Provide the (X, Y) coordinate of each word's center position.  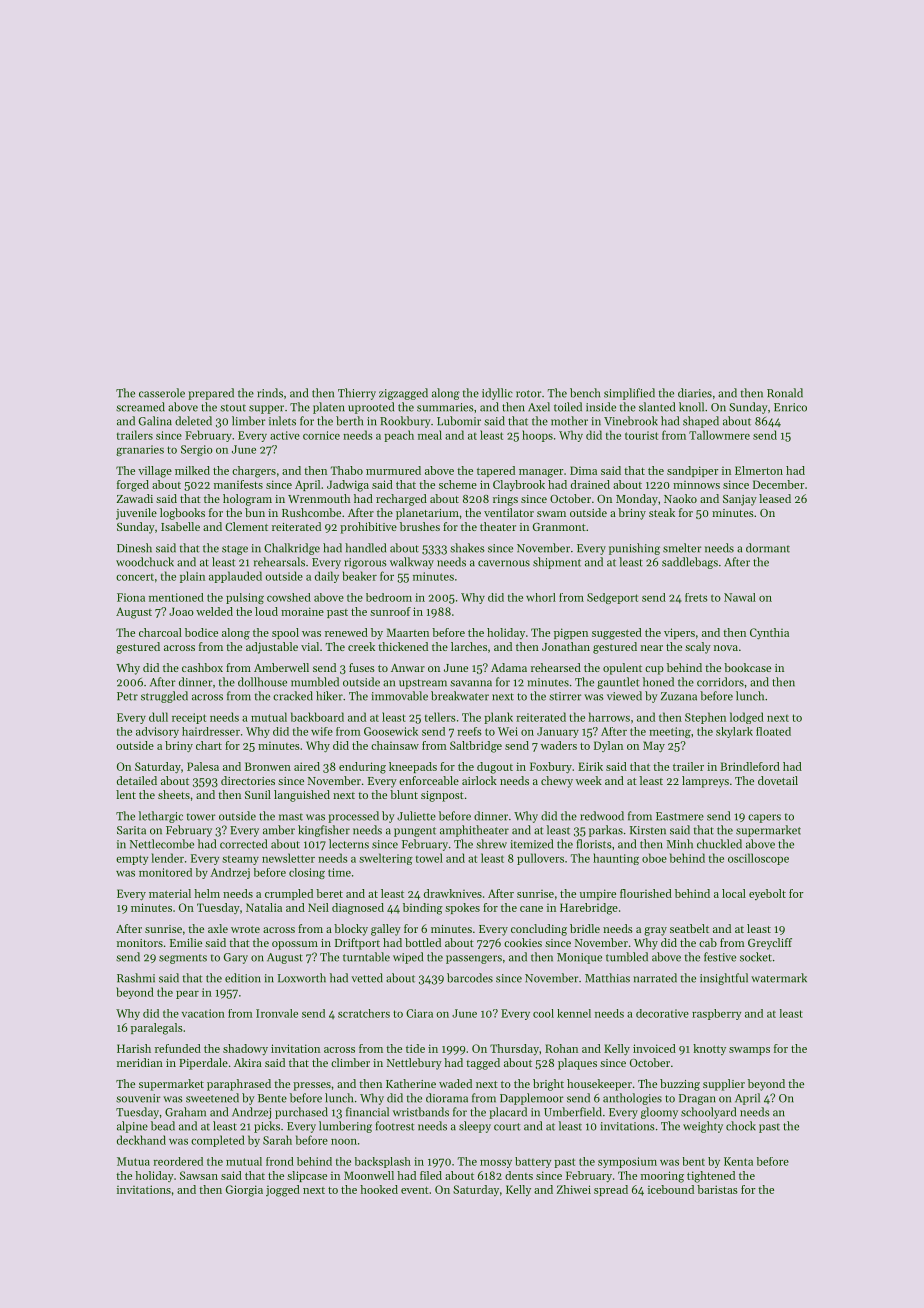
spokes (462, 908)
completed (218, 1141)
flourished (646, 893)
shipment (557, 563)
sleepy (475, 1127)
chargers (254, 472)
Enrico (790, 407)
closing (307, 873)
